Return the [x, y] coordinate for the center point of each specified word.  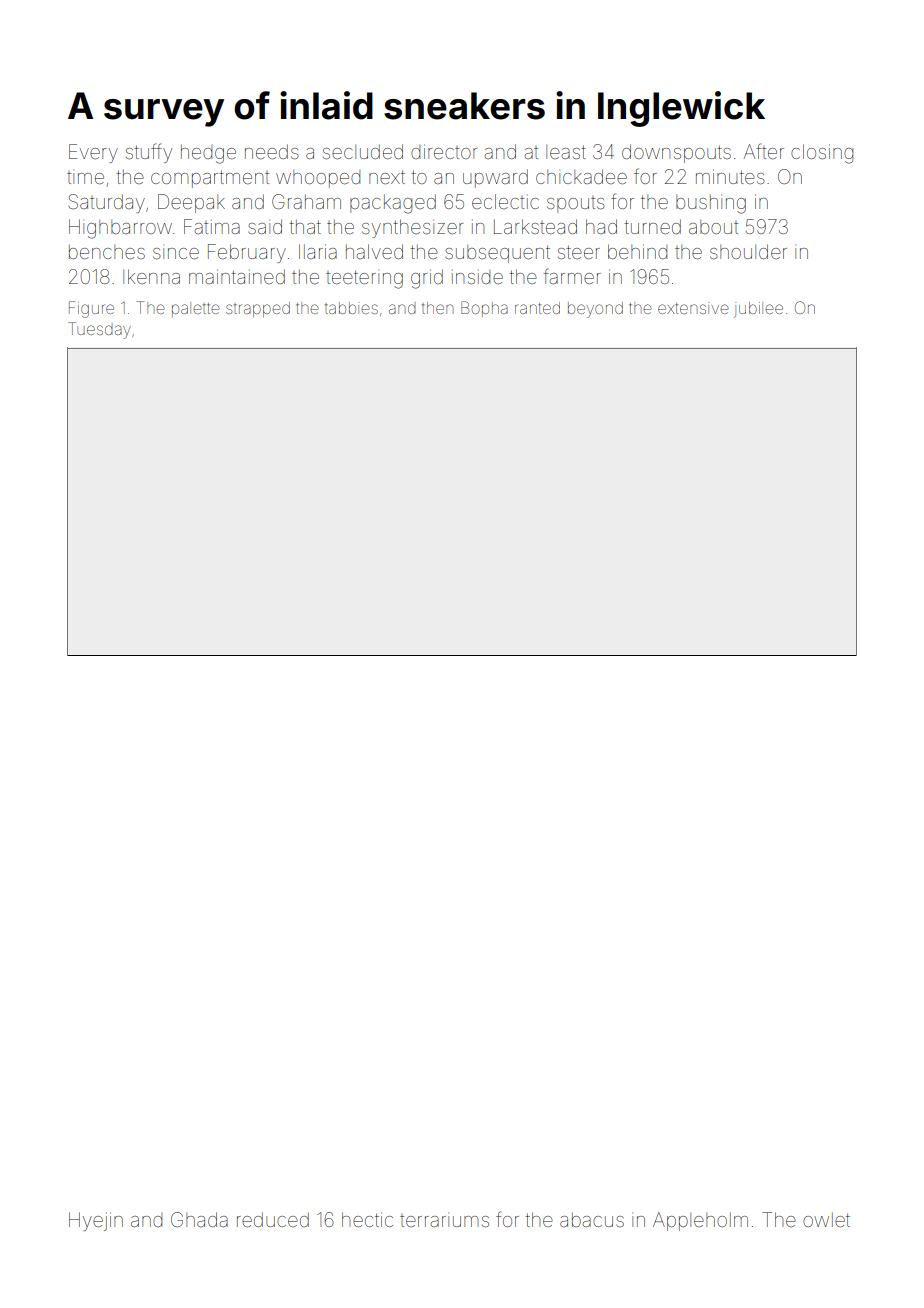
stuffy [149, 153]
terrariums [444, 1220]
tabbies [351, 308]
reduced [273, 1219]
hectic [367, 1219]
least [566, 152]
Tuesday [99, 330]
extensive [693, 308]
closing [822, 154]
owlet [826, 1220]
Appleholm [700, 1221]
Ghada [199, 1219]
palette [196, 309]
